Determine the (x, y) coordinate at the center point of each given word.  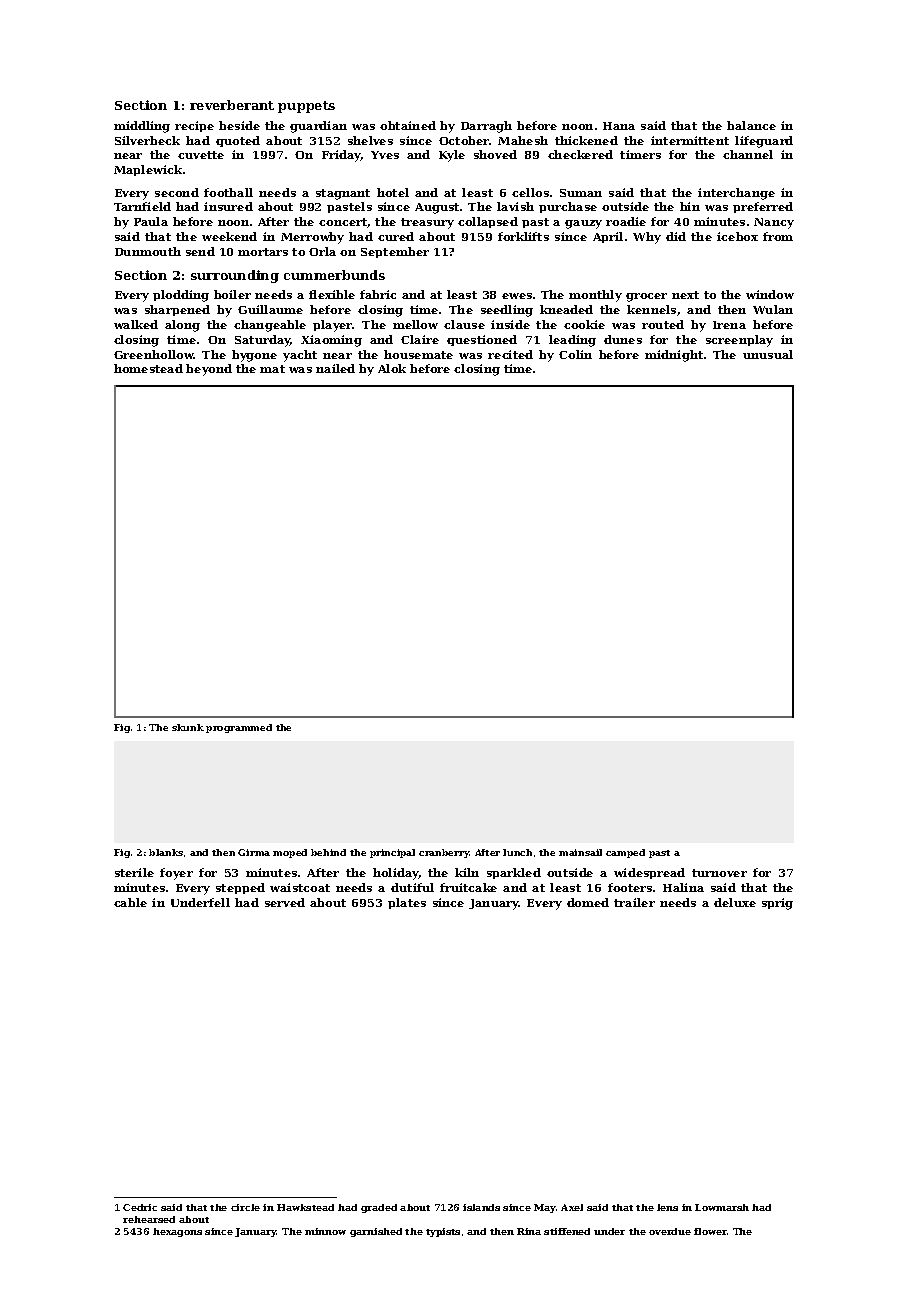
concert (343, 223)
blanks (166, 852)
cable (130, 902)
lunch (517, 852)
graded (379, 1208)
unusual (768, 354)
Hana (619, 126)
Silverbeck (147, 140)
